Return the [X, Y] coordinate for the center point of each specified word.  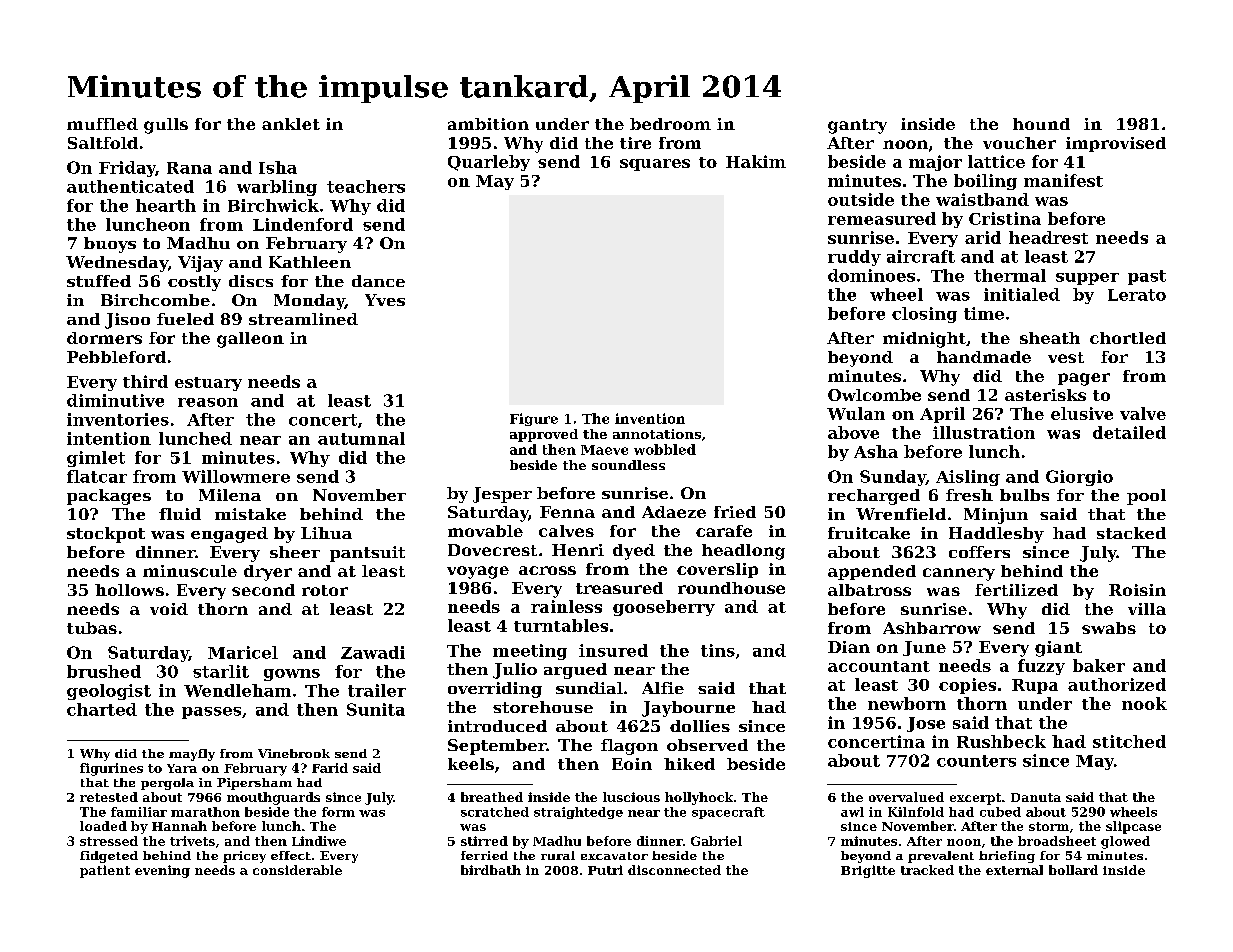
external [1014, 870]
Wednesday [117, 264]
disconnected [674, 870]
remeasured [882, 218]
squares [655, 165]
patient [105, 871]
